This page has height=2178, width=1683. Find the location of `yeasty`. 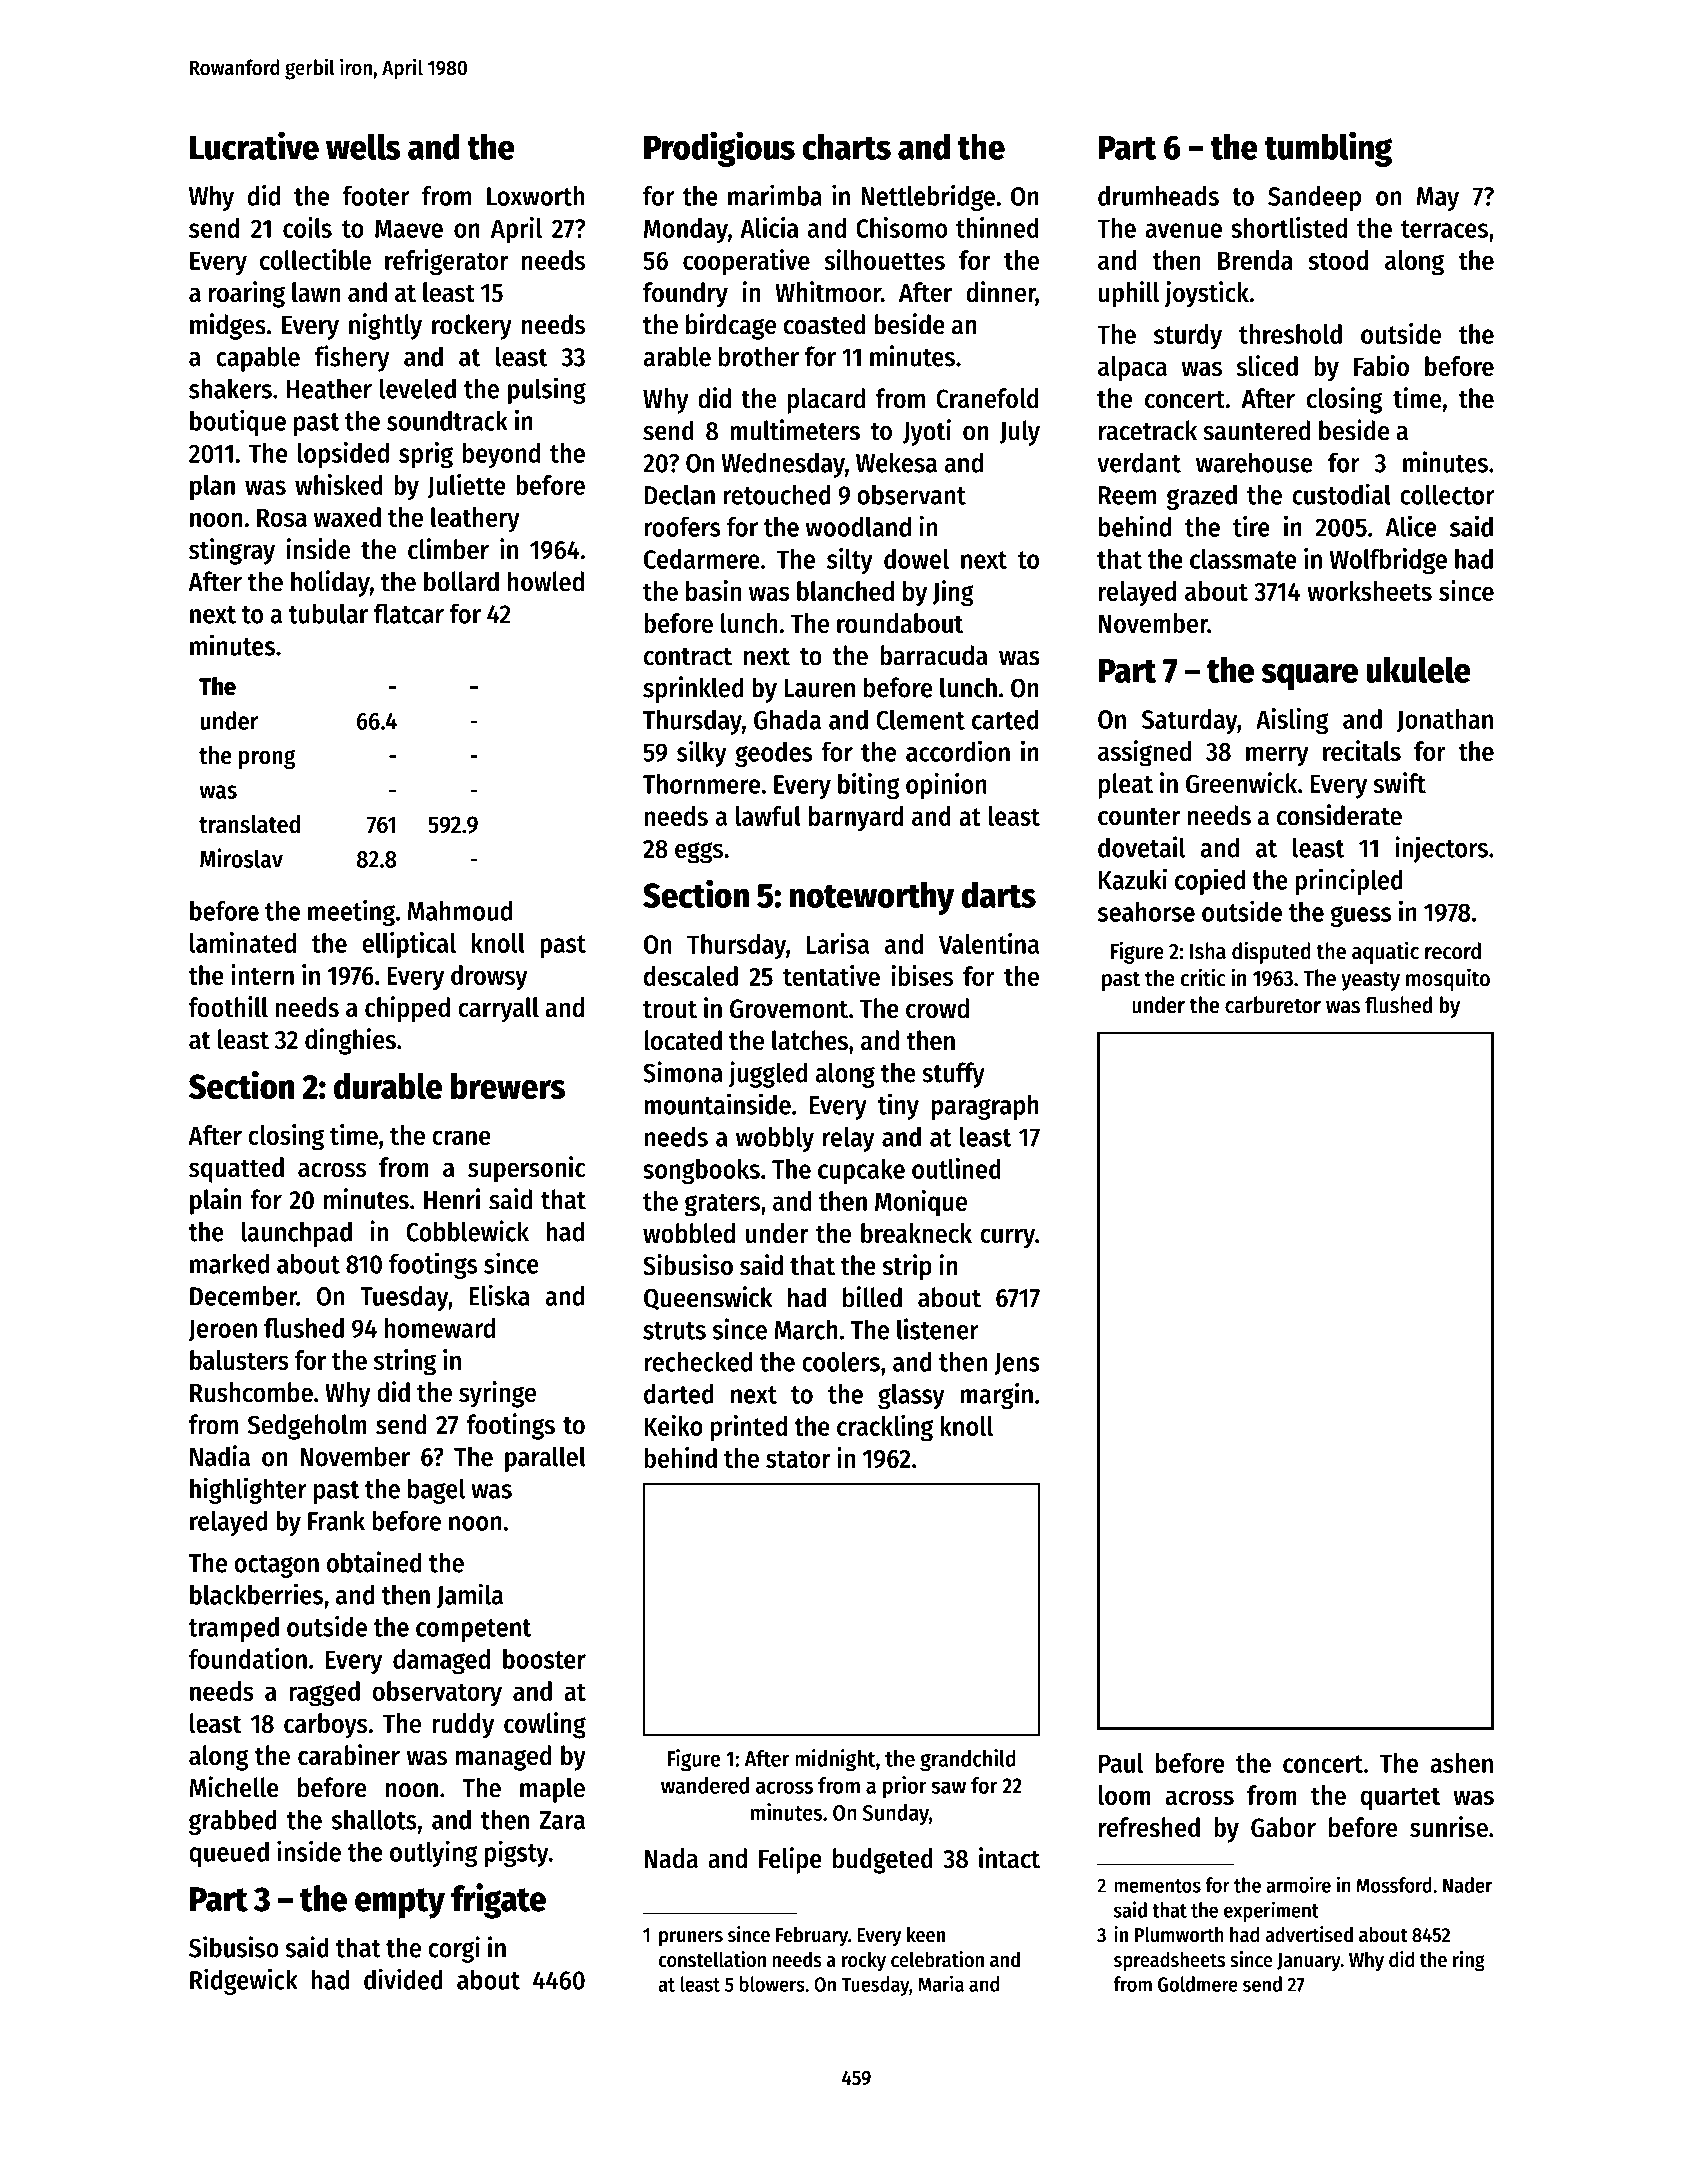

yeasty is located at coordinates (1370, 981).
